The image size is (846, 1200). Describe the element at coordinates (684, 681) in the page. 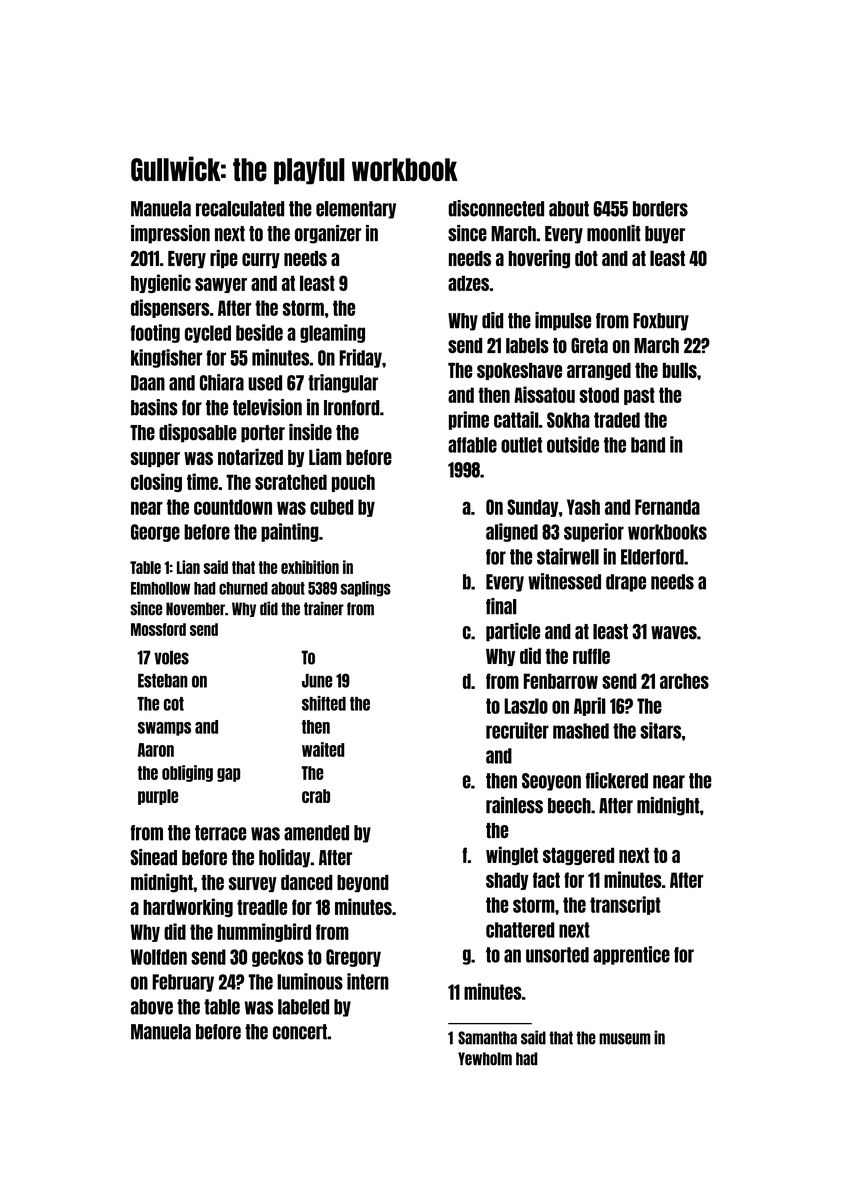

I see `arches` at that location.
